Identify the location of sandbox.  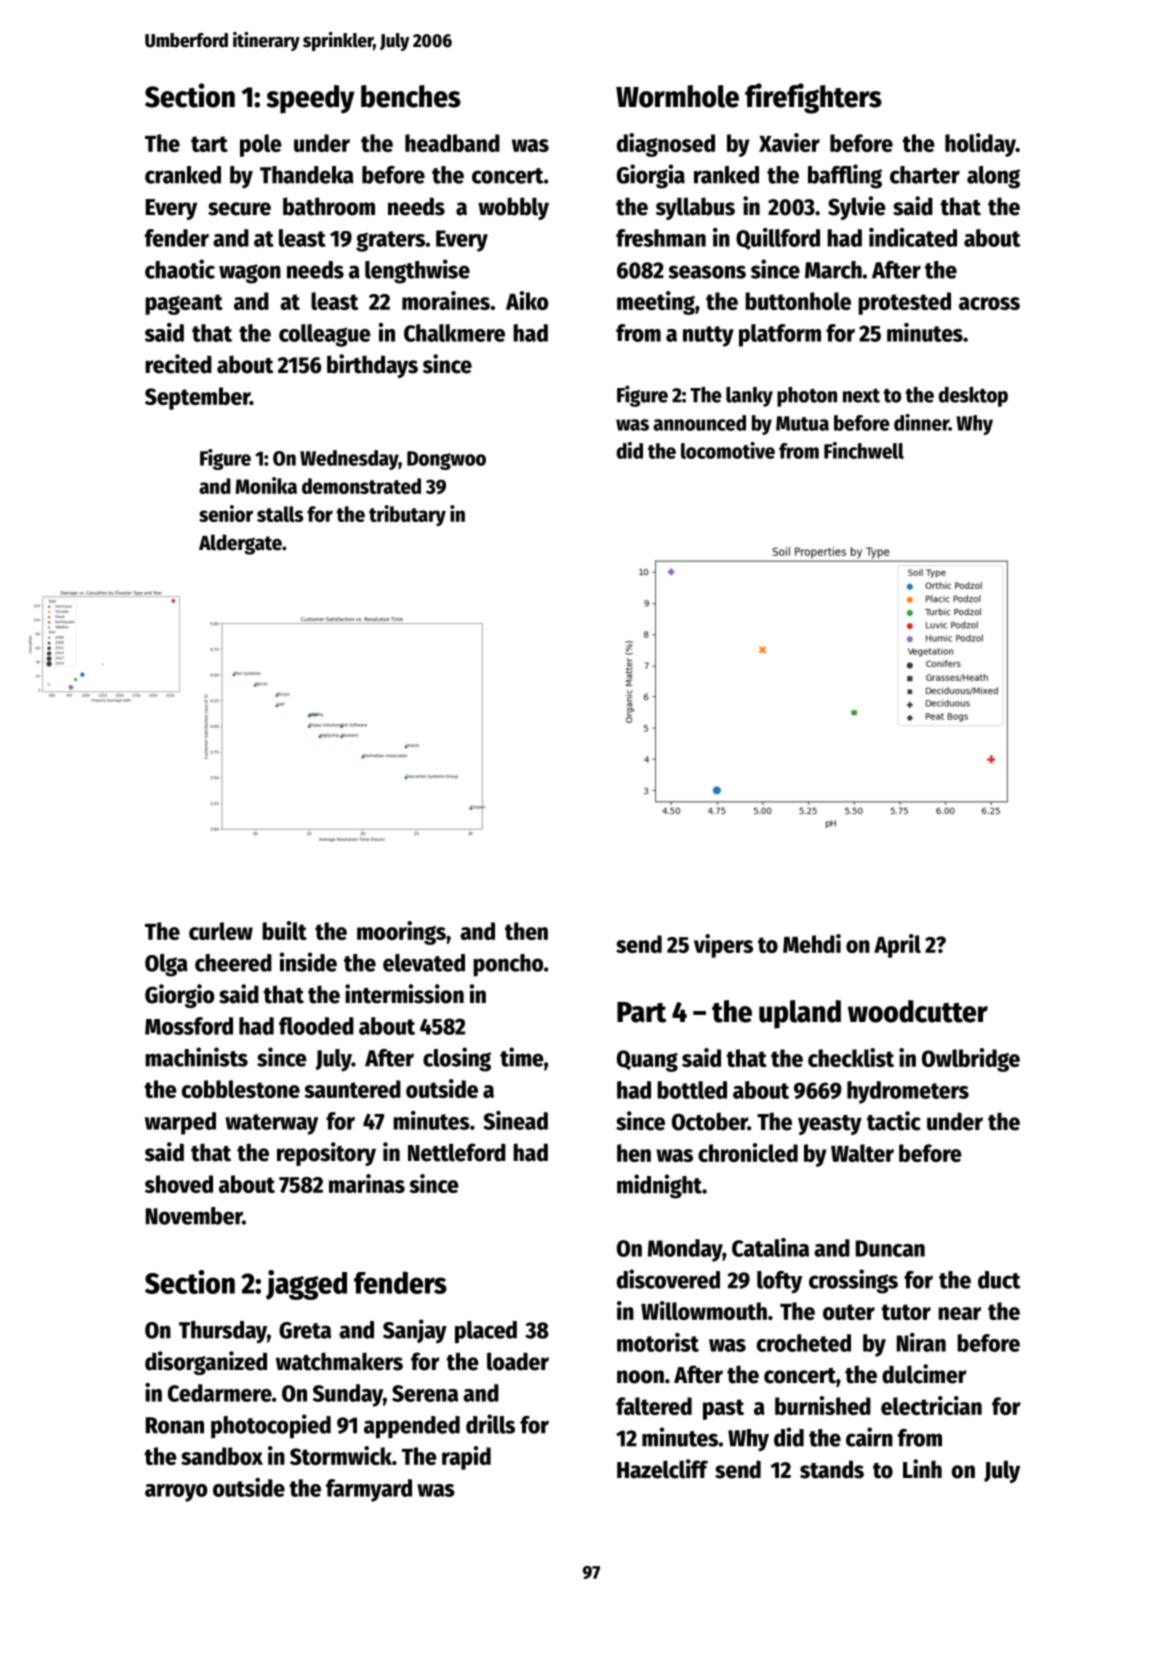
(222, 1456).
